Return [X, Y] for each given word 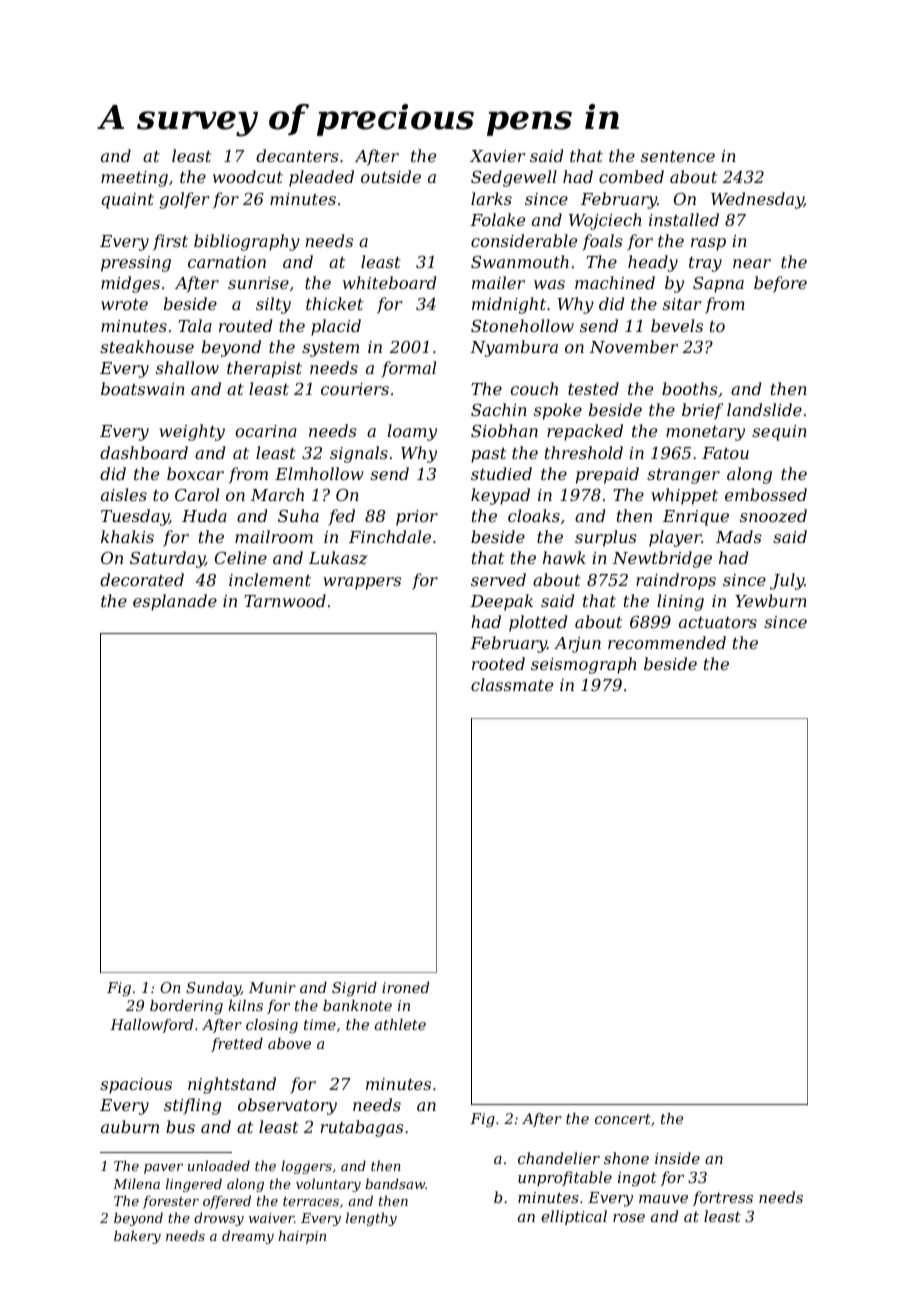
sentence [678, 156]
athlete [400, 1024]
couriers [355, 389]
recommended [667, 642]
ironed [405, 987]
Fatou [725, 453]
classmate [512, 684]
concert [623, 1119]
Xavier [498, 156]
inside [677, 1158]
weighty [192, 432]
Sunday [213, 989]
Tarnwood [285, 600]
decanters [297, 155]
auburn [130, 1126]
